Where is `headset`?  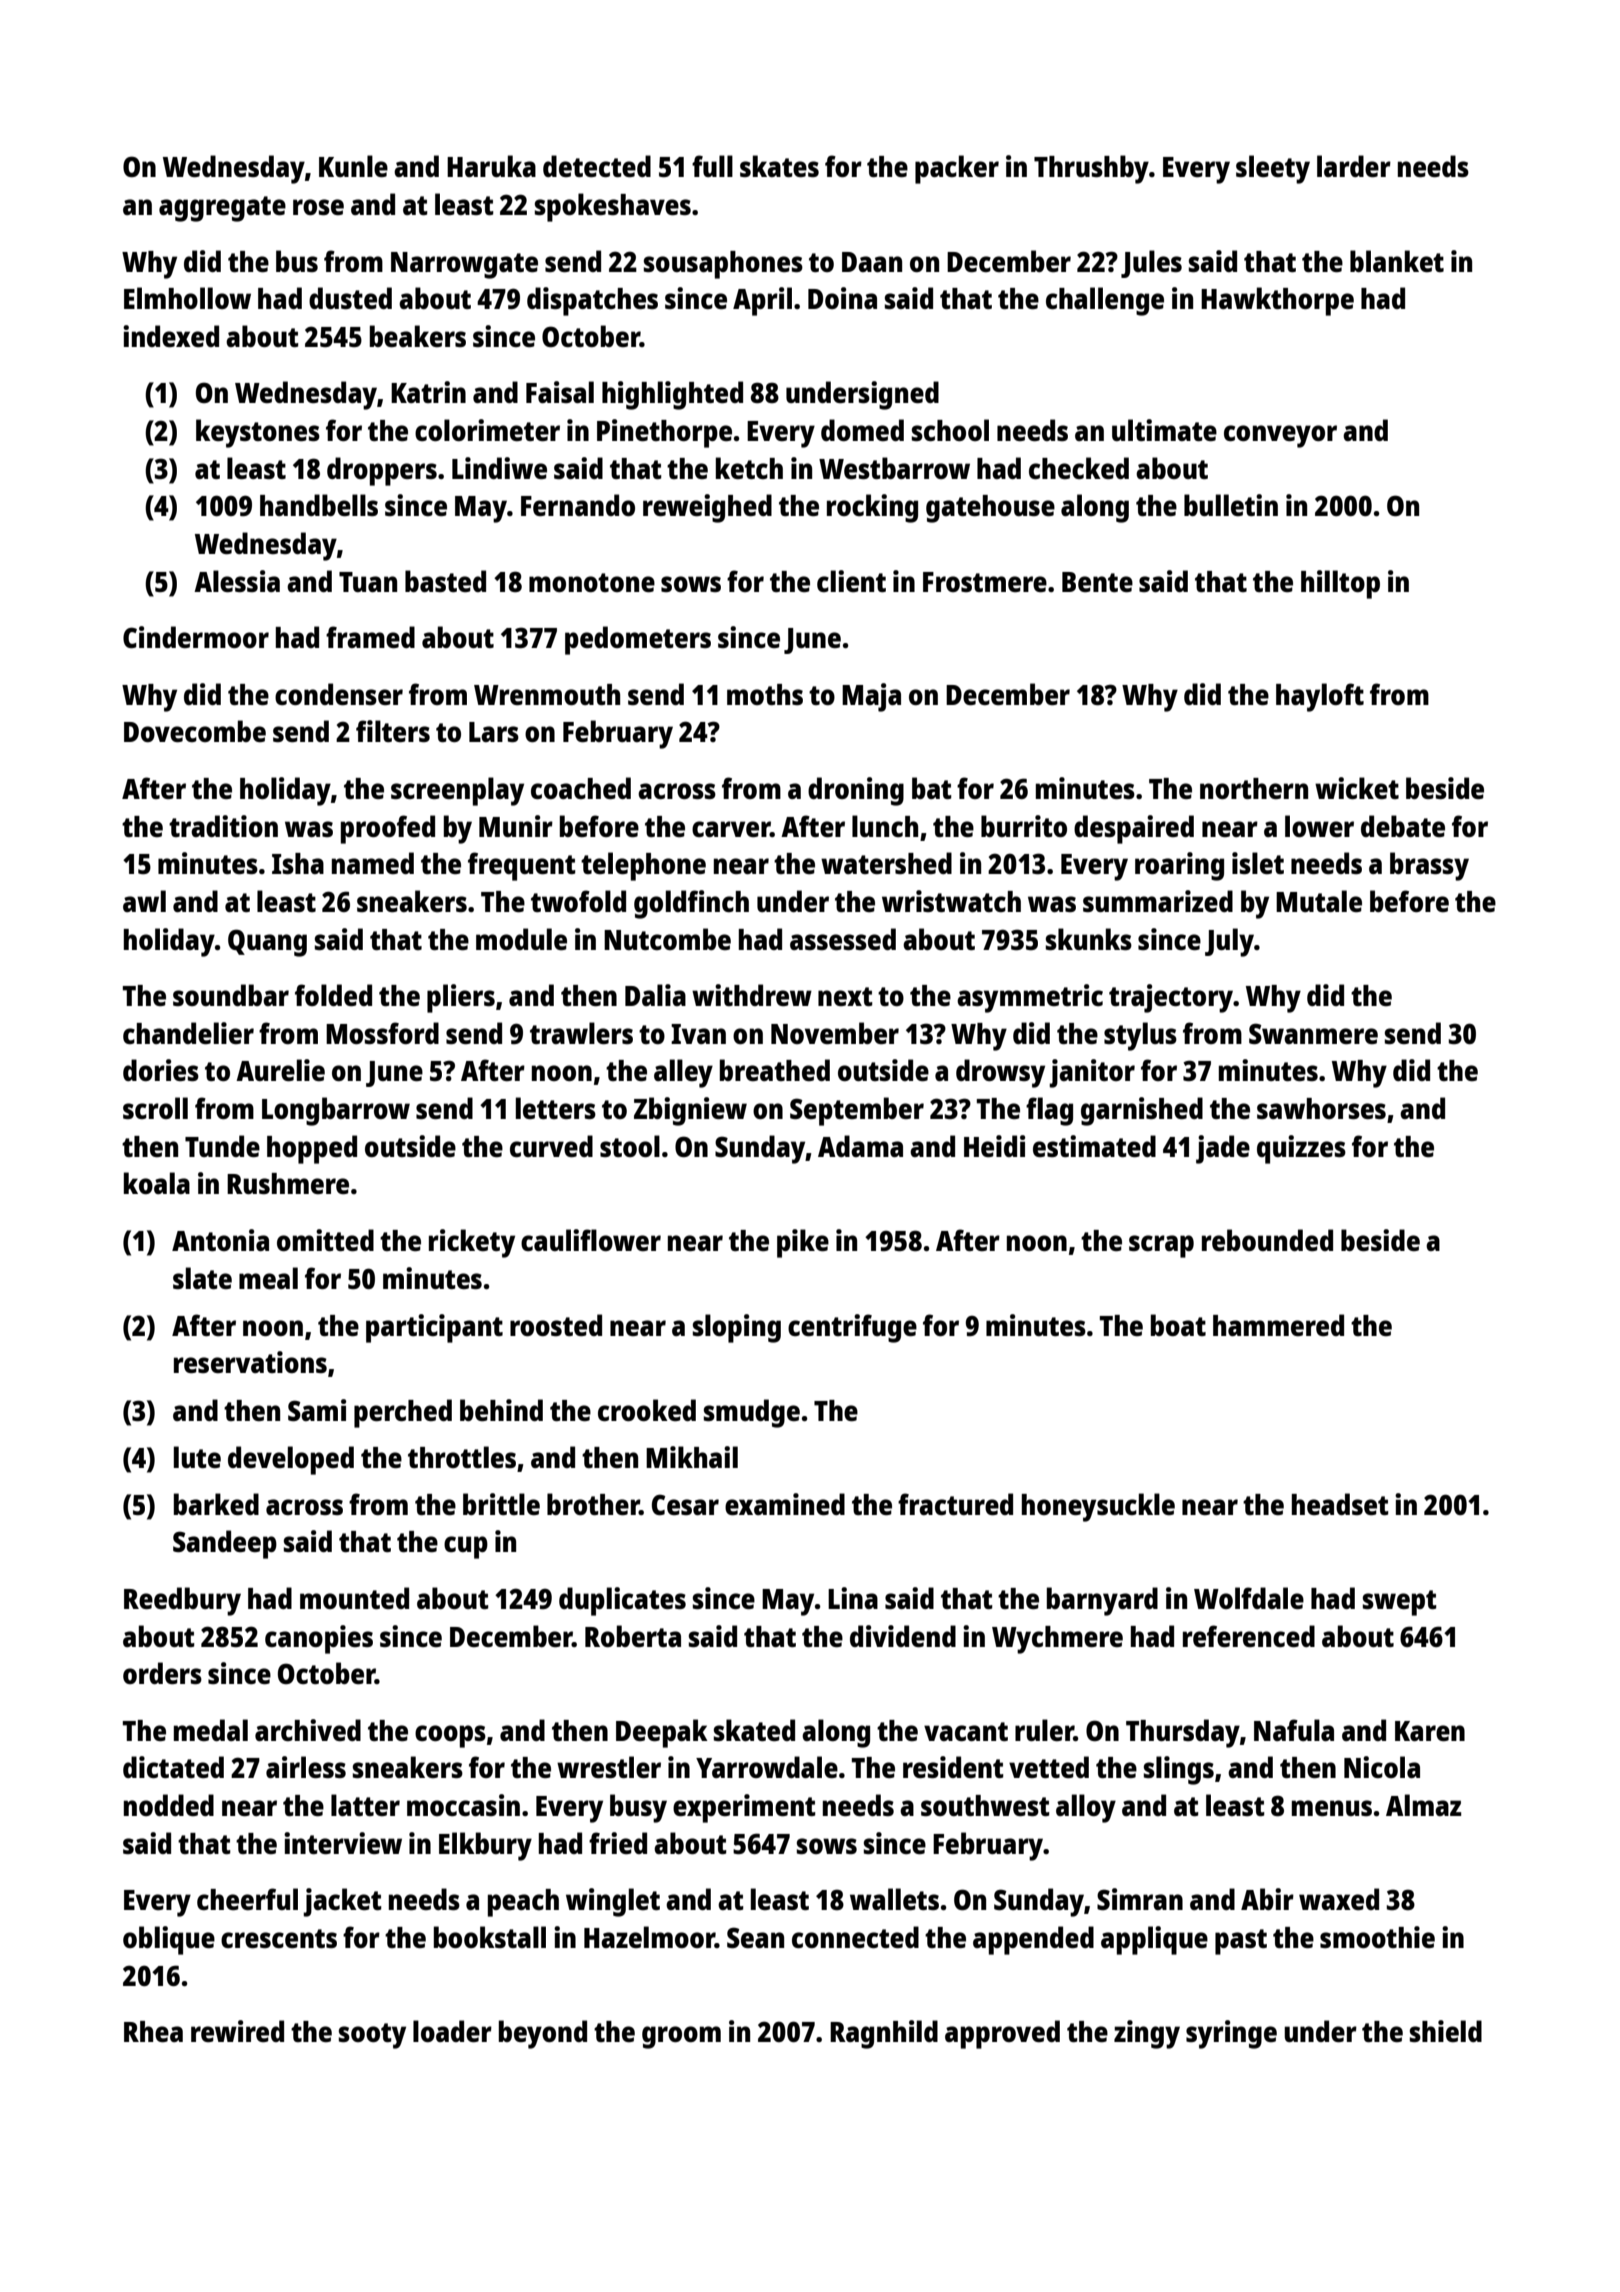
headset is located at coordinates (1340, 1504).
